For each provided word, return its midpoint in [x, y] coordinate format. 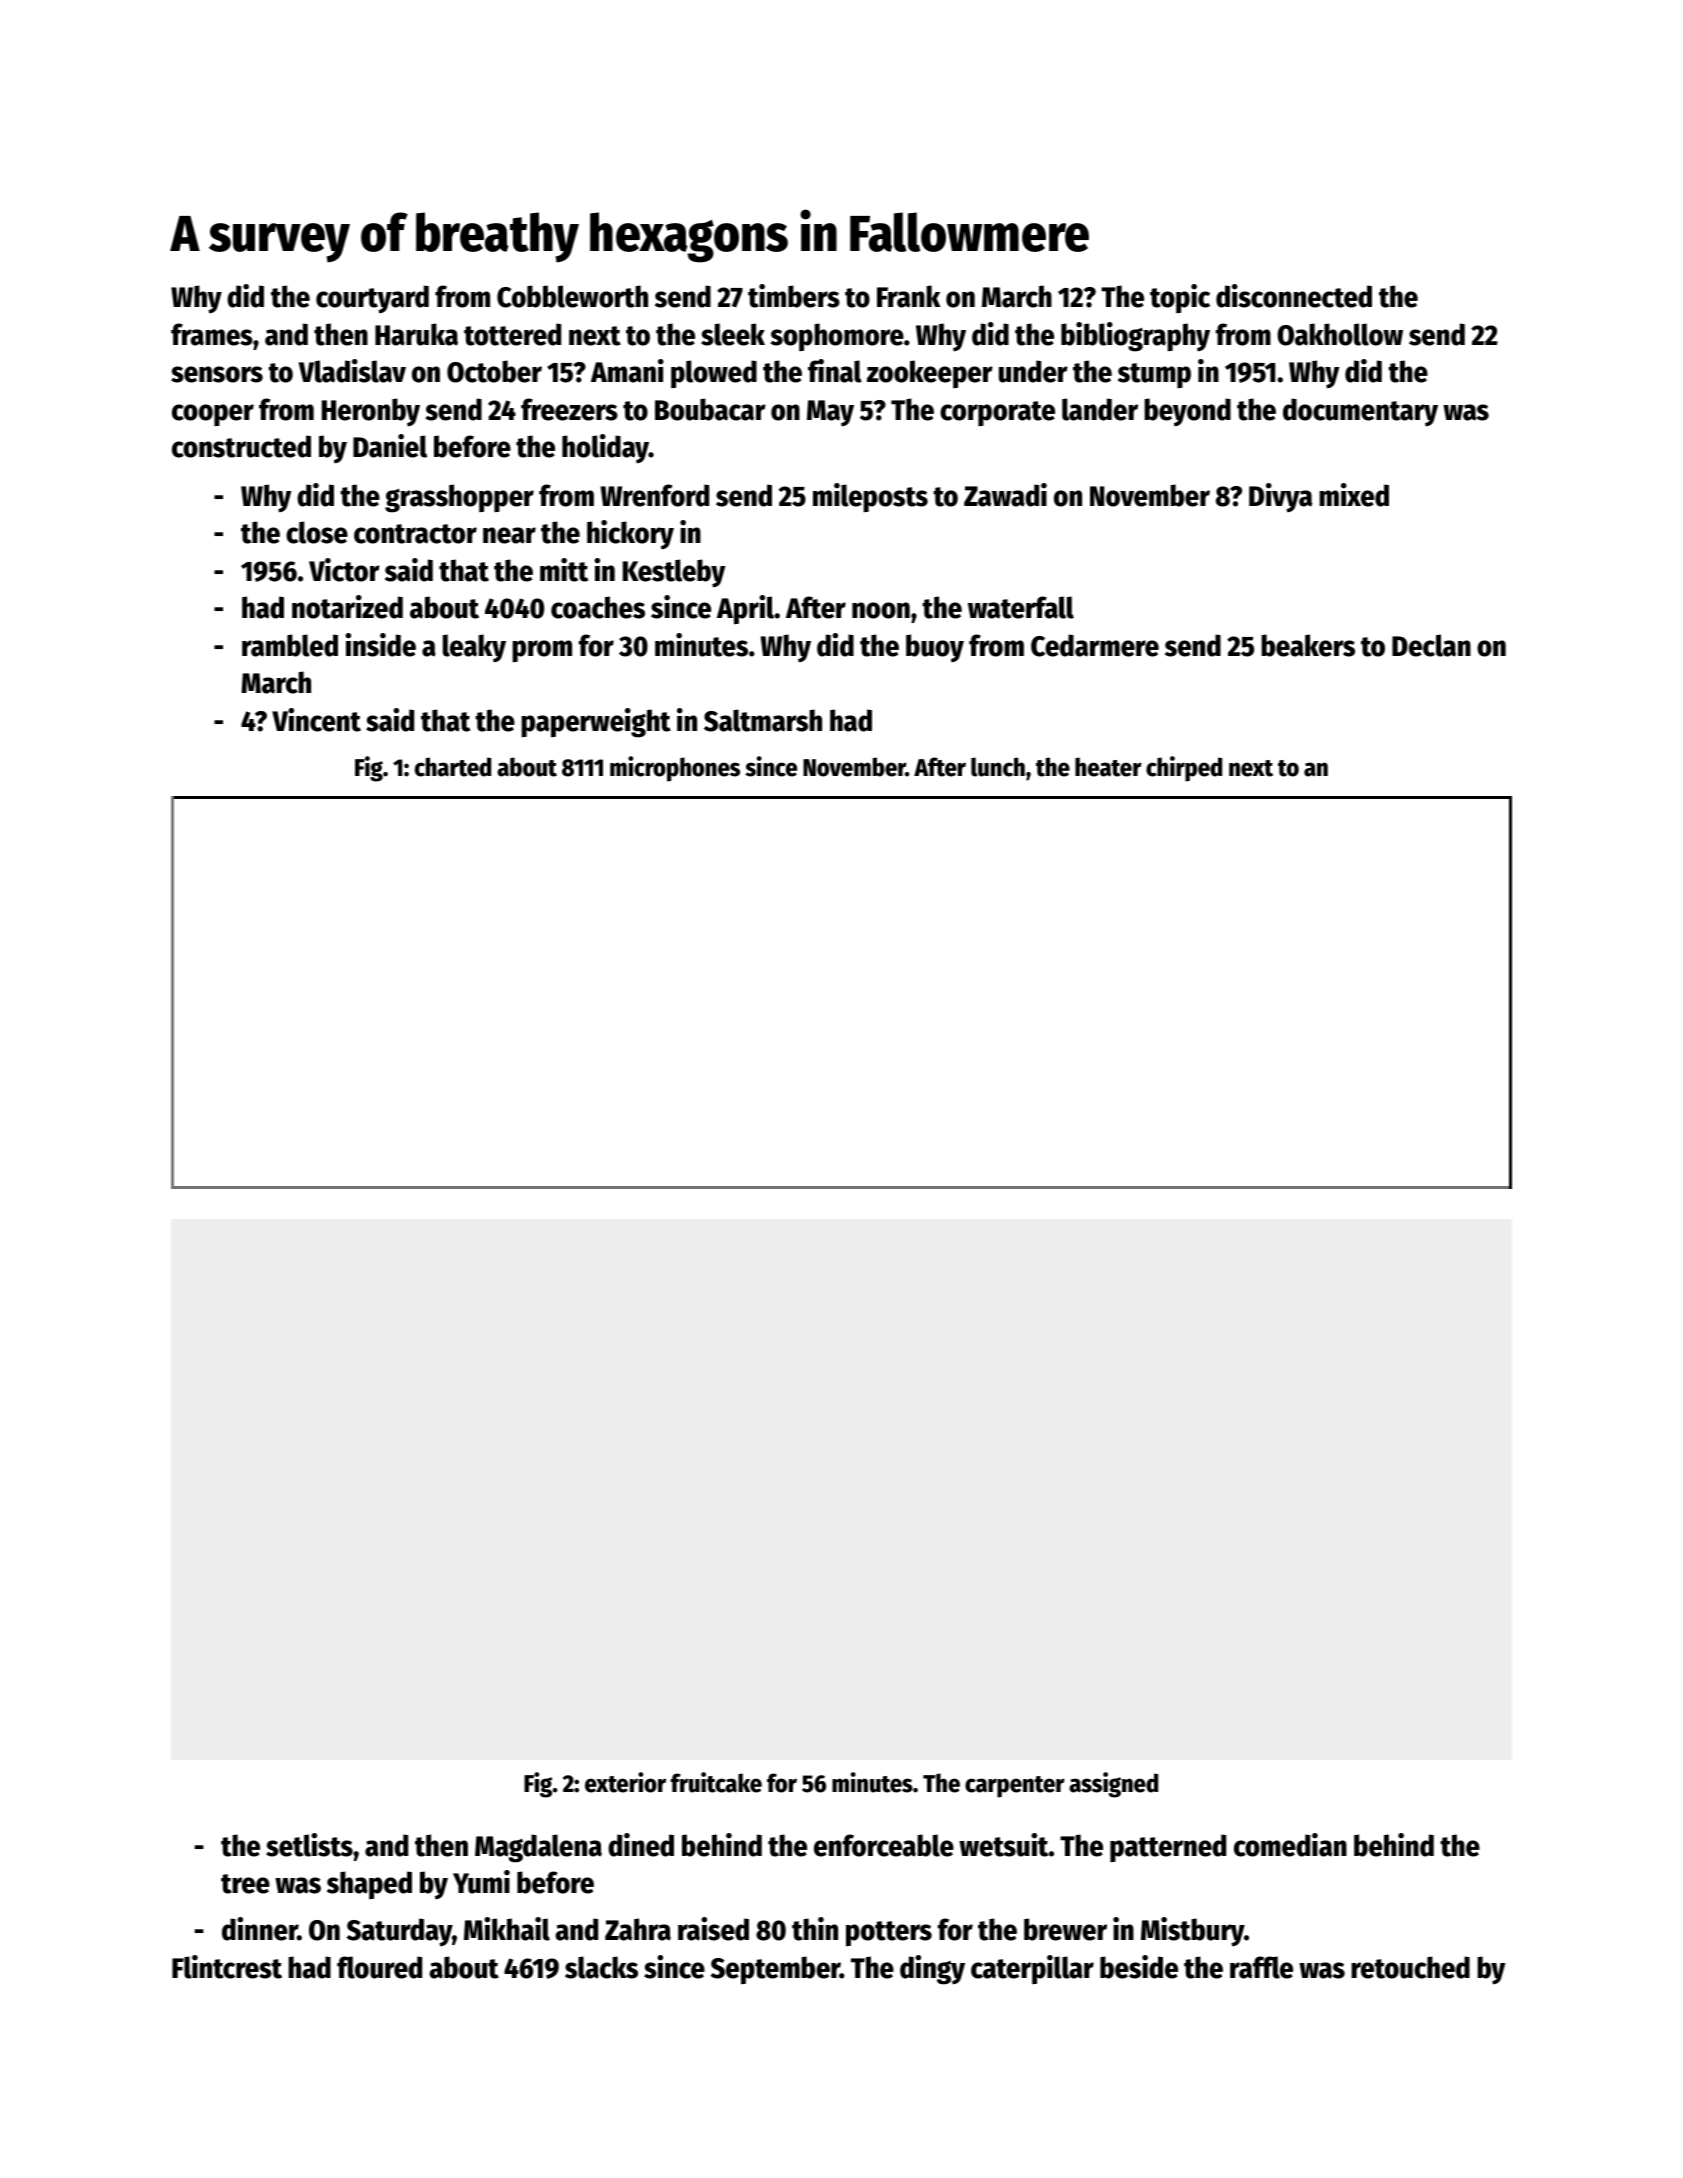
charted [453, 767]
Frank [909, 296]
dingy [932, 1970]
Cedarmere [1095, 645]
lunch [998, 767]
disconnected [1294, 296]
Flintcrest [227, 1967]
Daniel [390, 446]
